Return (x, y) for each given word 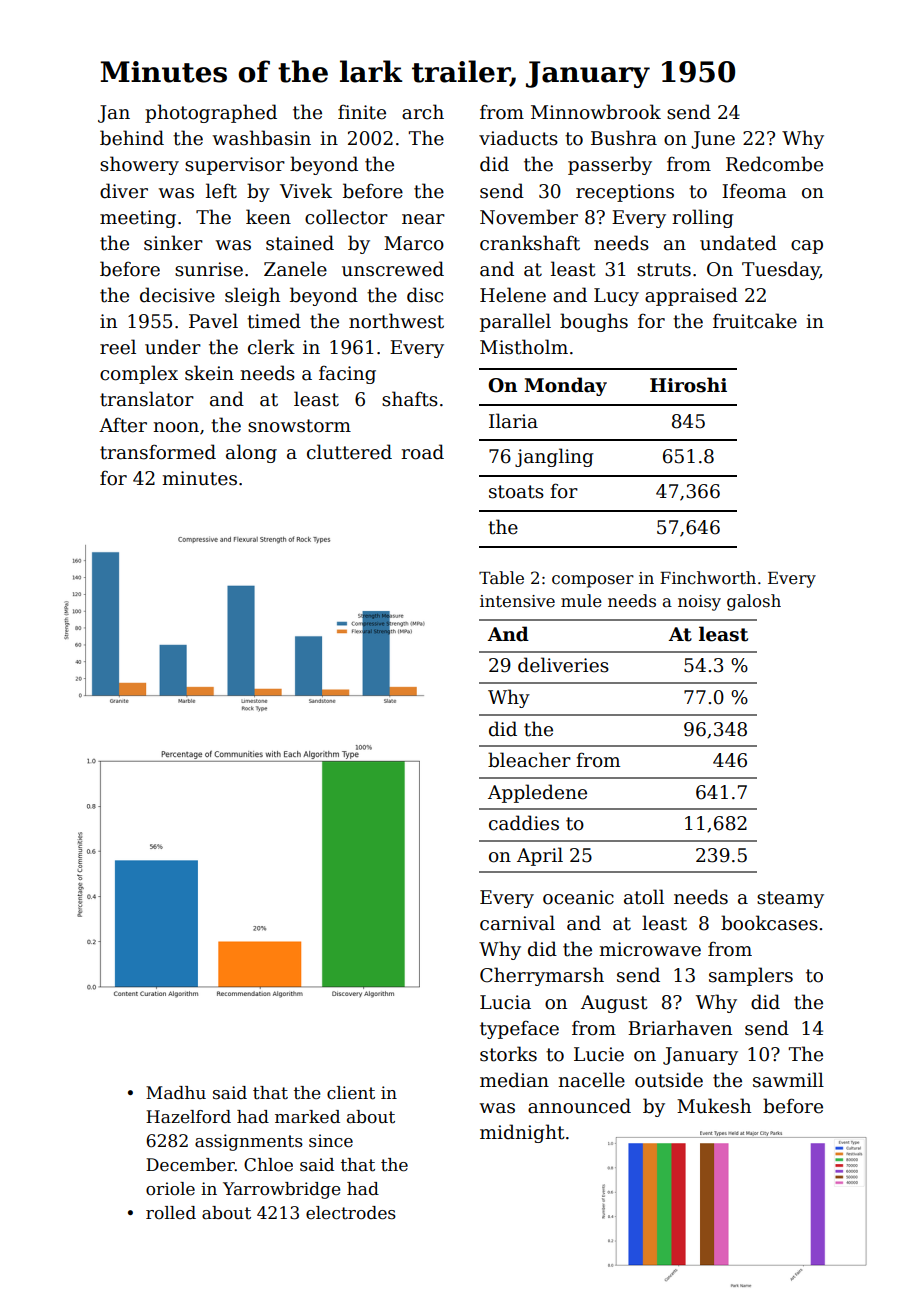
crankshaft (530, 243)
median (514, 1080)
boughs (594, 322)
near (423, 219)
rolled (171, 1213)
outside (669, 1080)
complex (139, 374)
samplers (751, 976)
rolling (703, 218)
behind (132, 138)
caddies (524, 823)
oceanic (578, 897)
